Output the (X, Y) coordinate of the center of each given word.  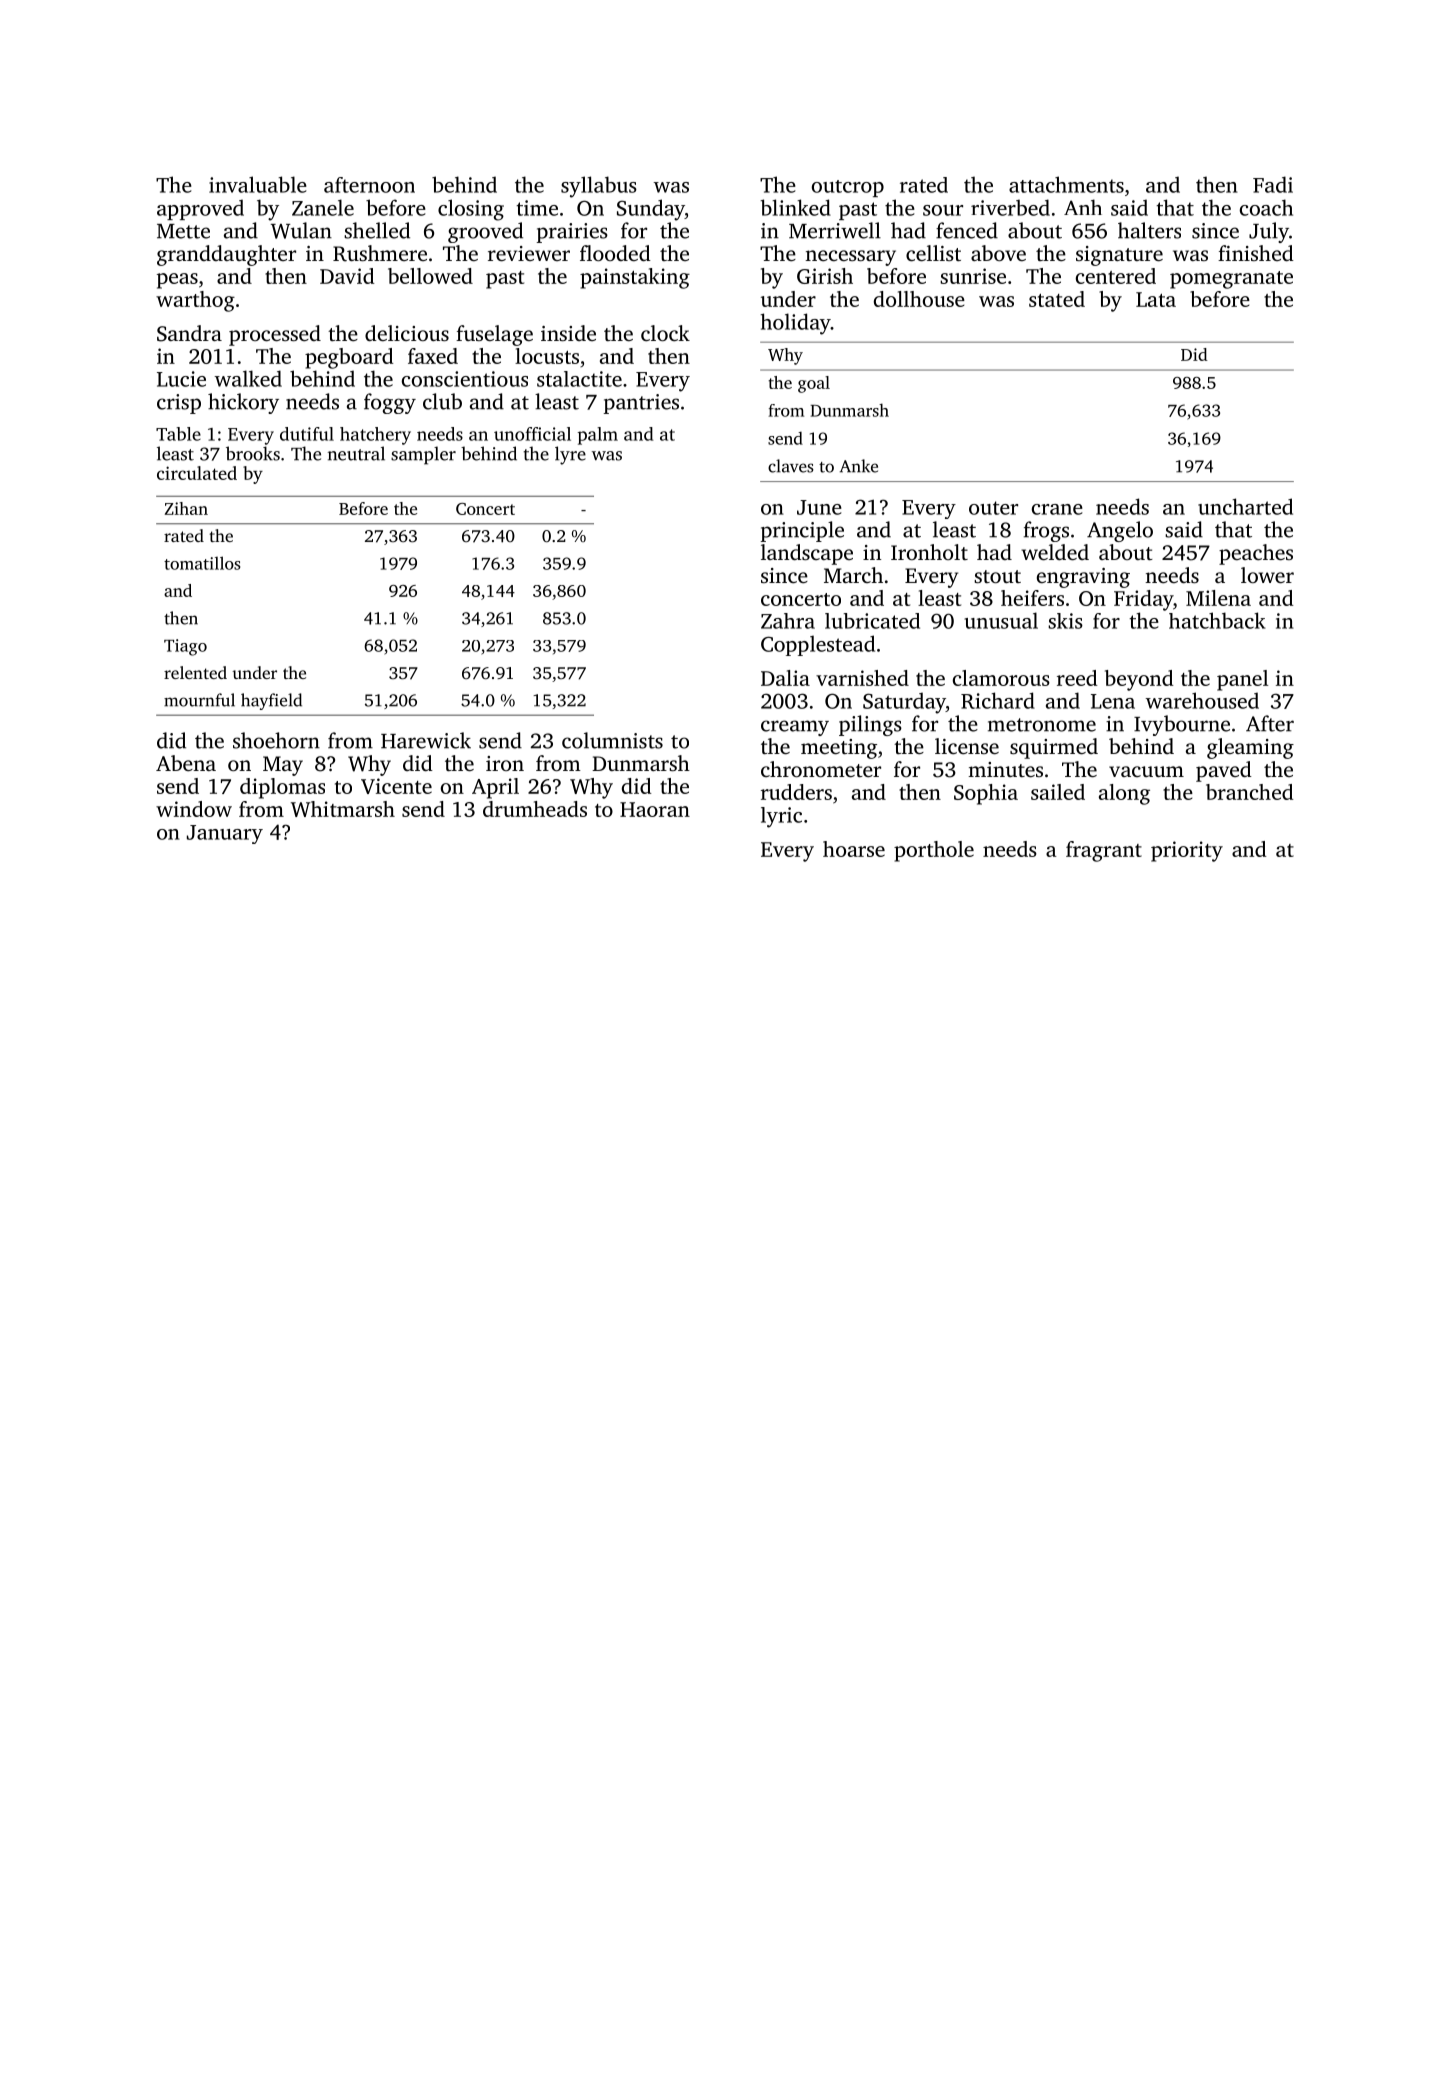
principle (802, 531)
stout (997, 576)
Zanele (323, 207)
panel (1242, 680)
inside (568, 333)
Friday (1143, 600)
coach (1266, 207)
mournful (199, 700)
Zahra (788, 621)
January (225, 834)
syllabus (599, 187)
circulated (197, 473)
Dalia (785, 678)
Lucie (181, 379)
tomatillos (202, 563)
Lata (1156, 299)
